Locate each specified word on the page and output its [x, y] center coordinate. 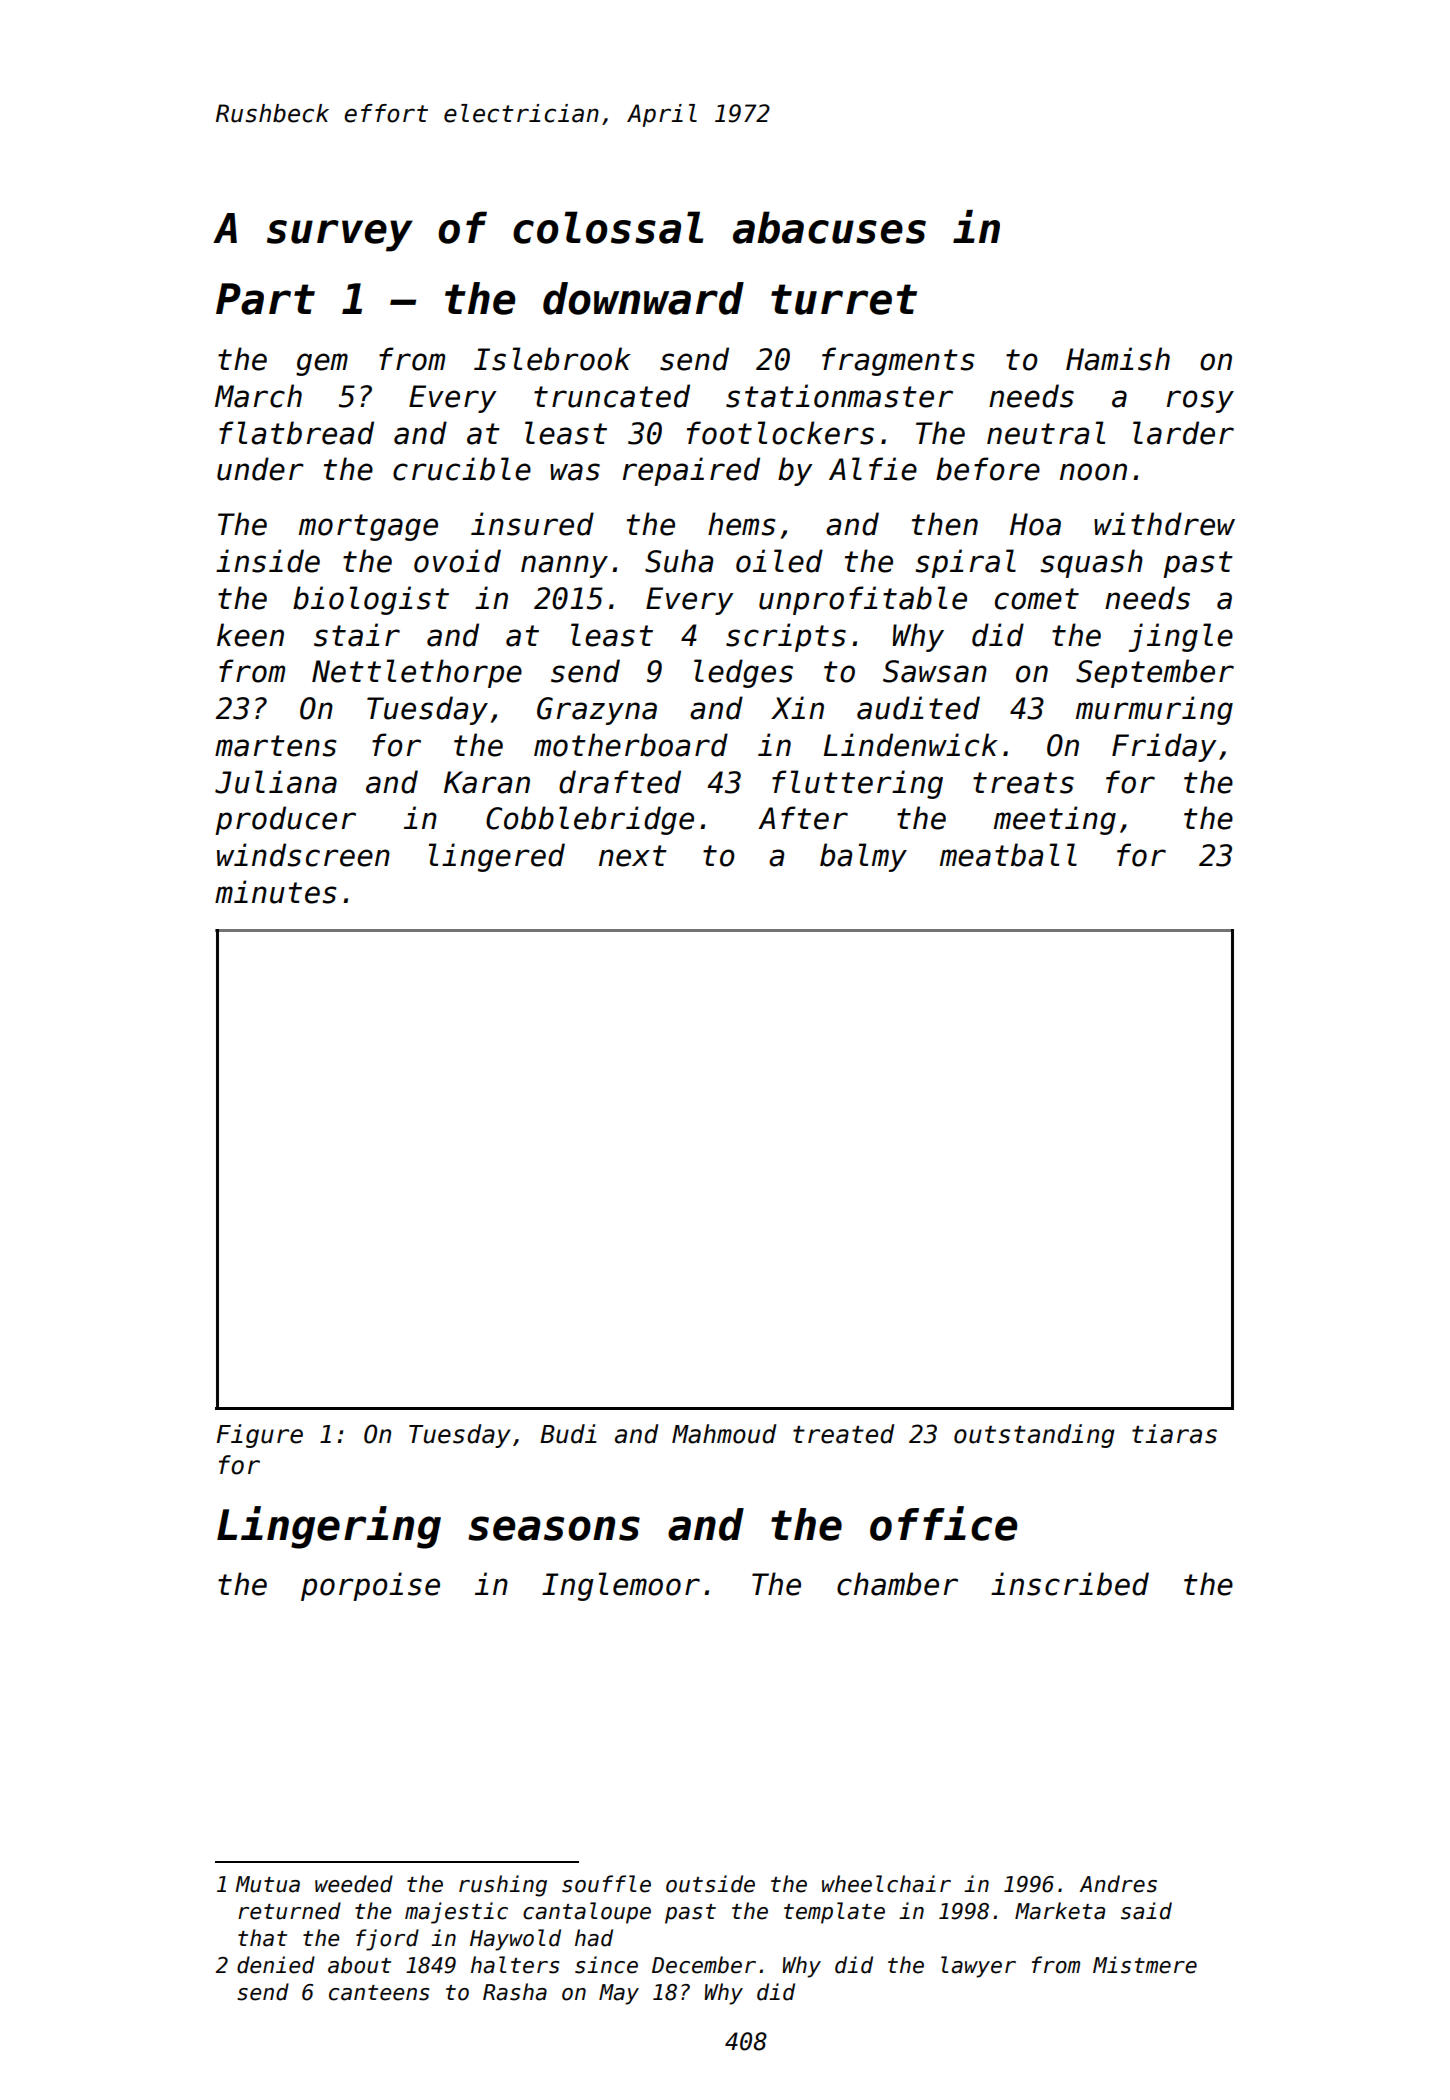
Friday [1164, 747]
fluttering [857, 784]
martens [275, 746]
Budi [568, 1434]
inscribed [1070, 1584]
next [633, 856]
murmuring [1154, 710]
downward [643, 298]
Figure [260, 1436]
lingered [497, 857]
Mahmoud [724, 1434]
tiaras [1174, 1434]
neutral [1046, 433]
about [359, 1965]
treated [843, 1434]
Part [265, 299]
